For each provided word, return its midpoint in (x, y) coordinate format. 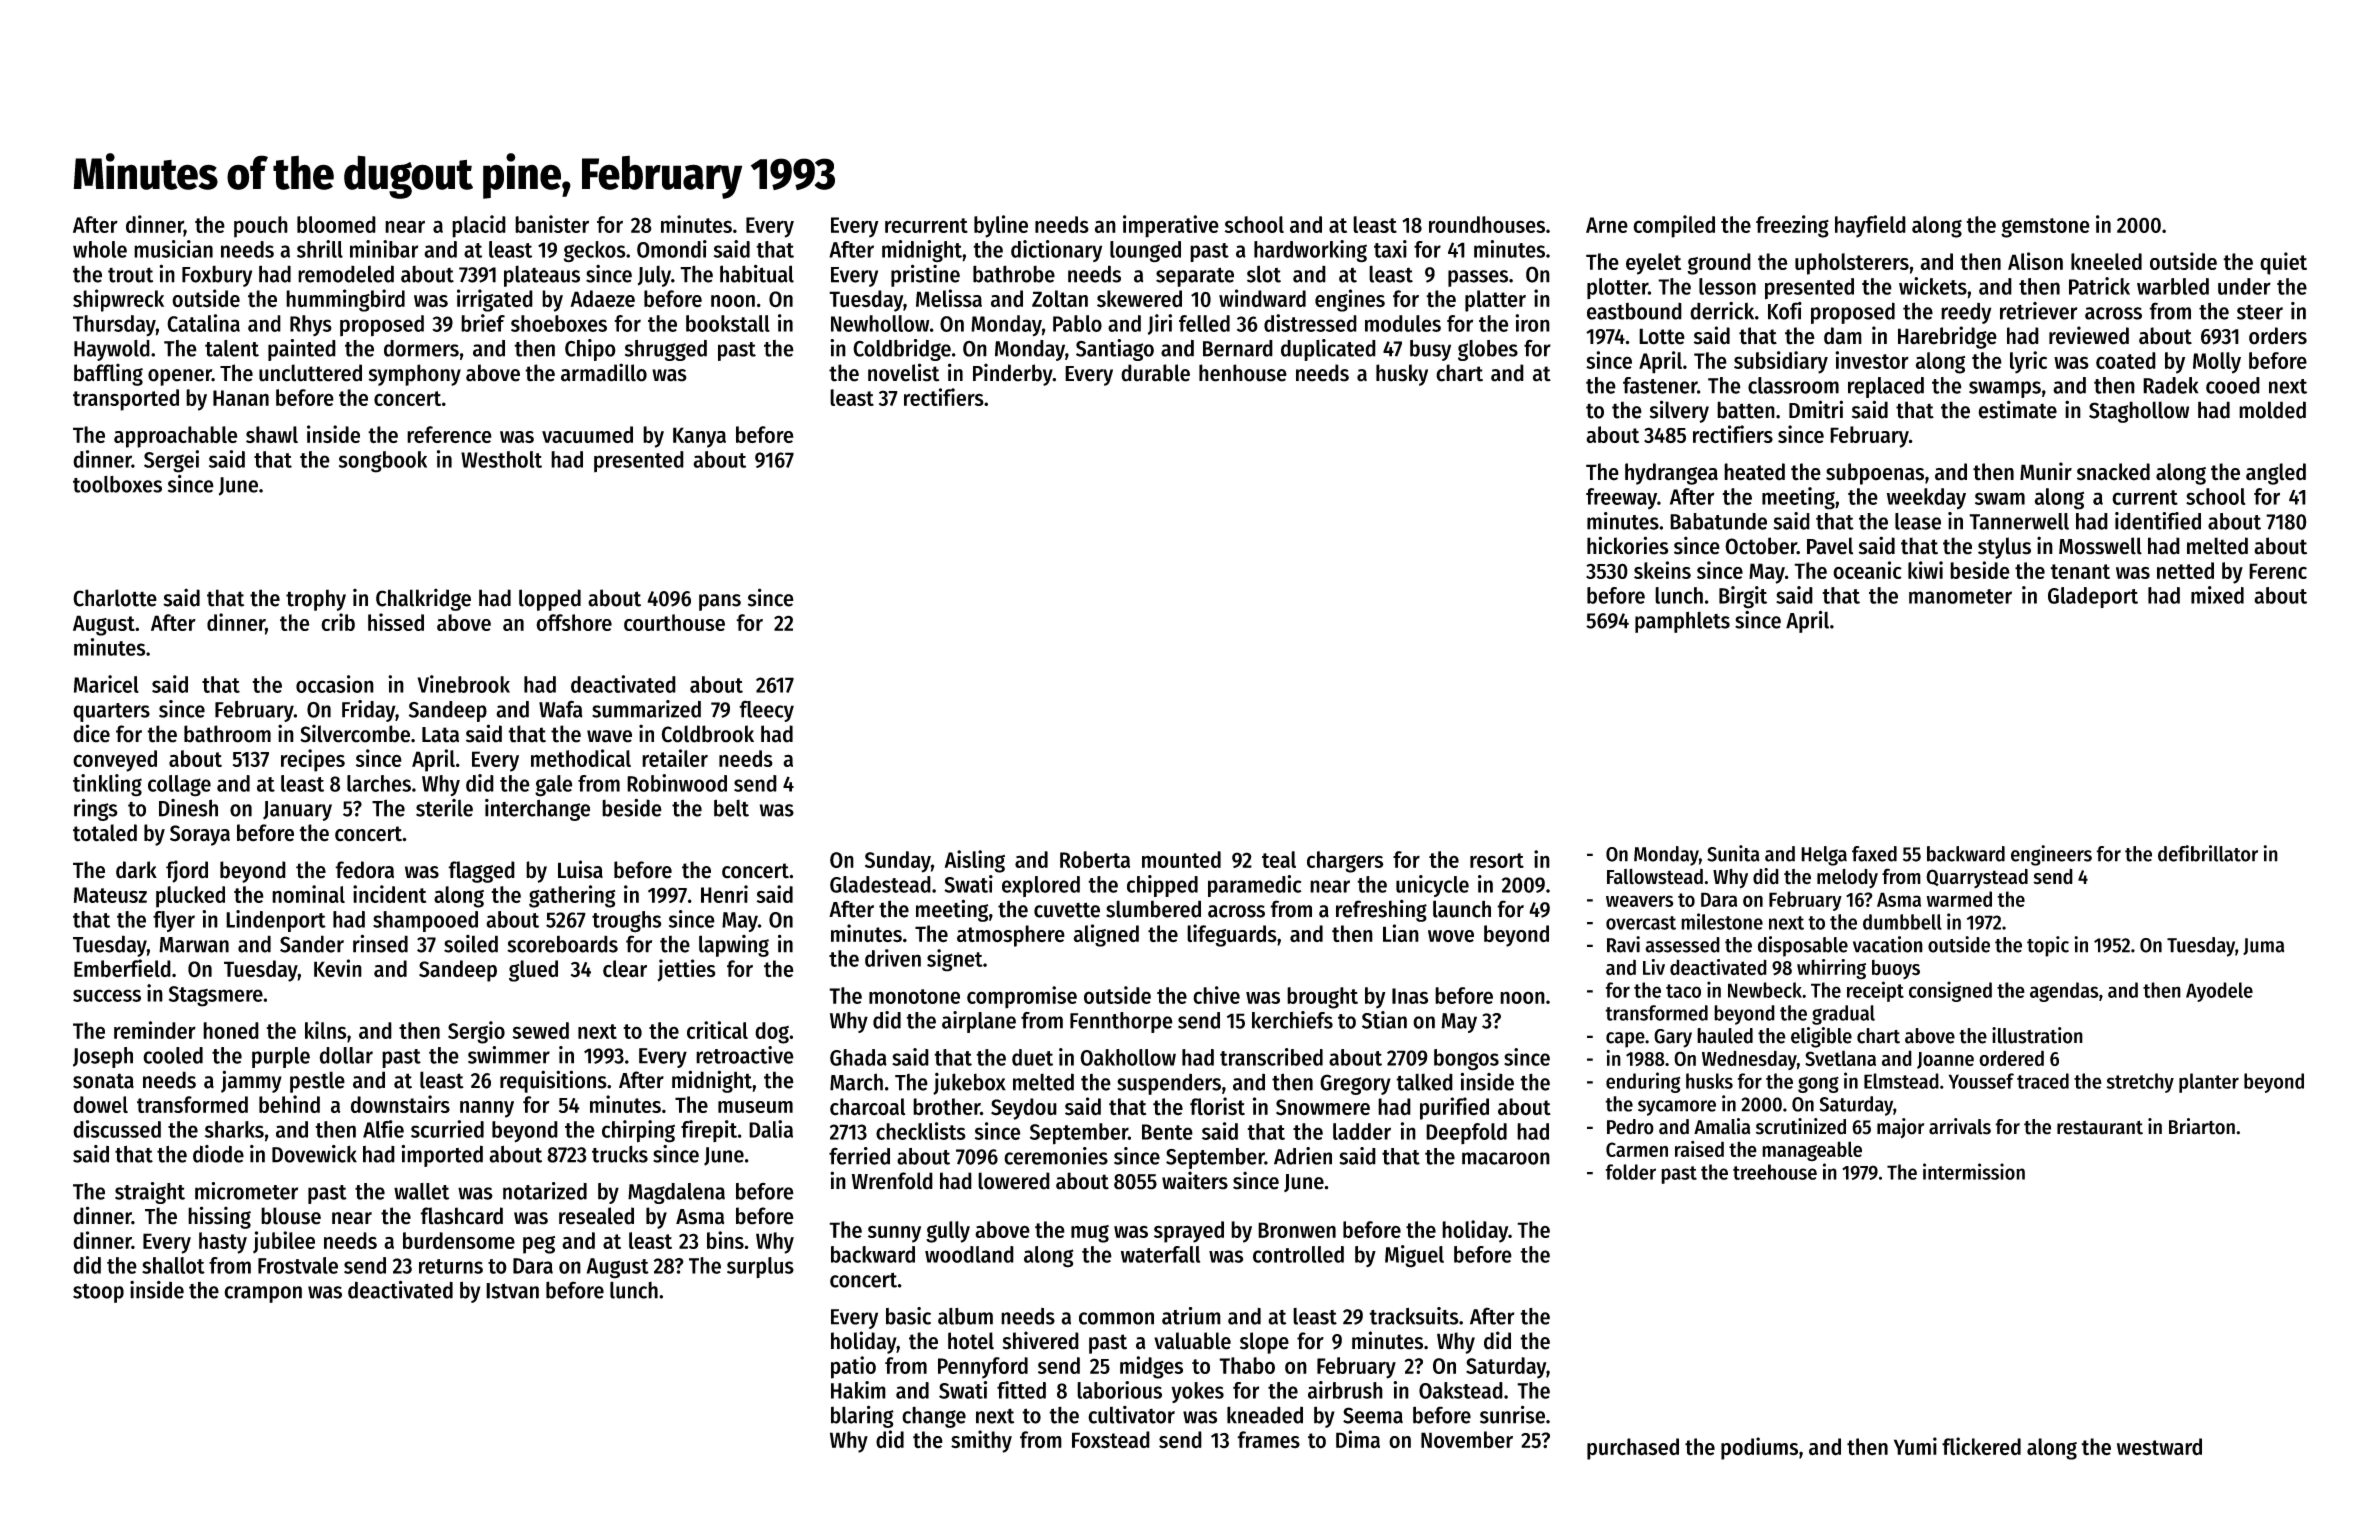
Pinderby (1013, 374)
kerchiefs (1292, 1020)
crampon (263, 1294)
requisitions (553, 1081)
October (1761, 546)
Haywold (112, 350)
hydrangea (1671, 474)
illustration (2037, 1035)
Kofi (1785, 311)
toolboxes (117, 484)
